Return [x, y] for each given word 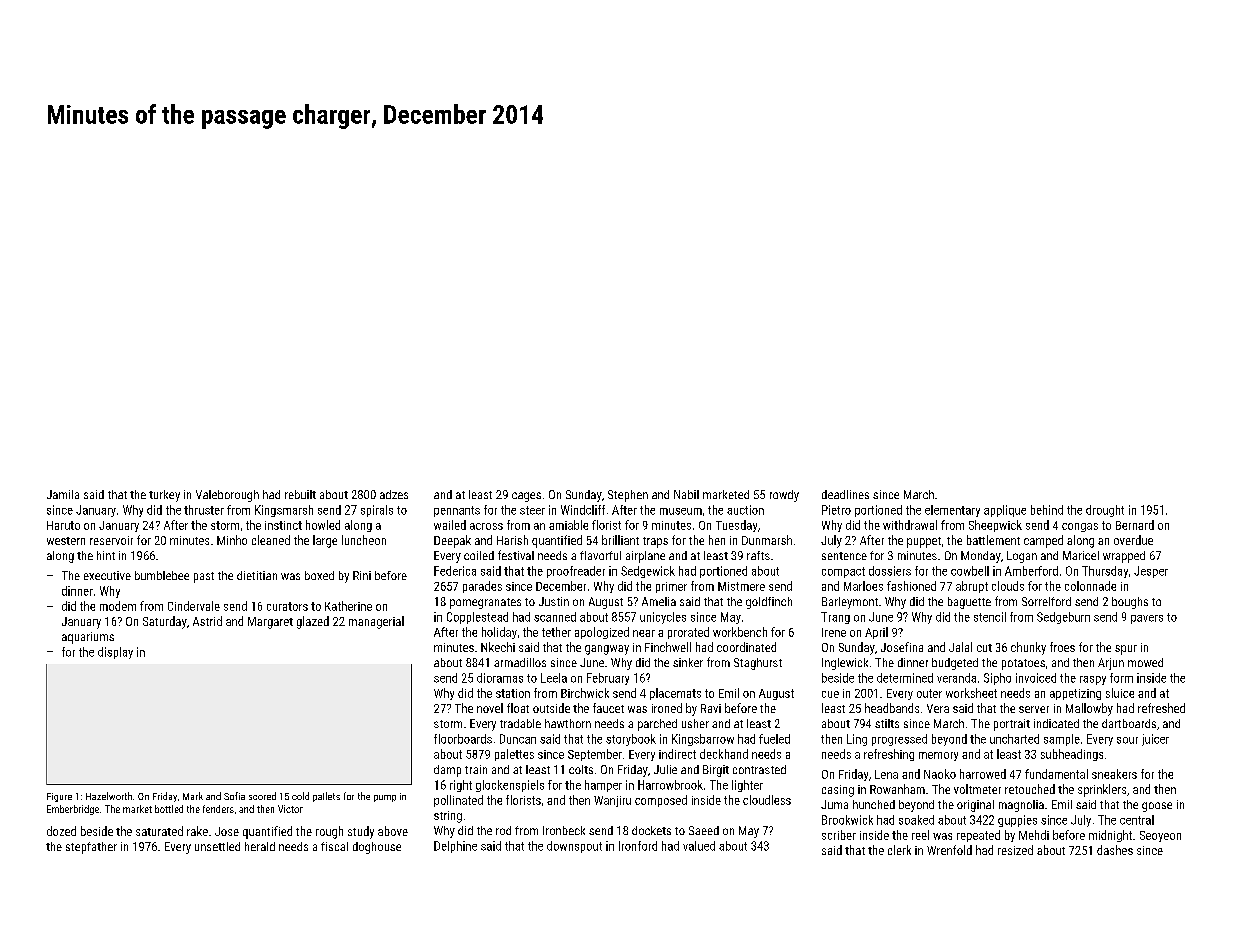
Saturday [165, 622]
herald [260, 846]
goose [1157, 807]
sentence [844, 556]
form [1121, 678]
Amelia [659, 601]
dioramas [500, 678]
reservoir [111, 540]
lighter [747, 786]
